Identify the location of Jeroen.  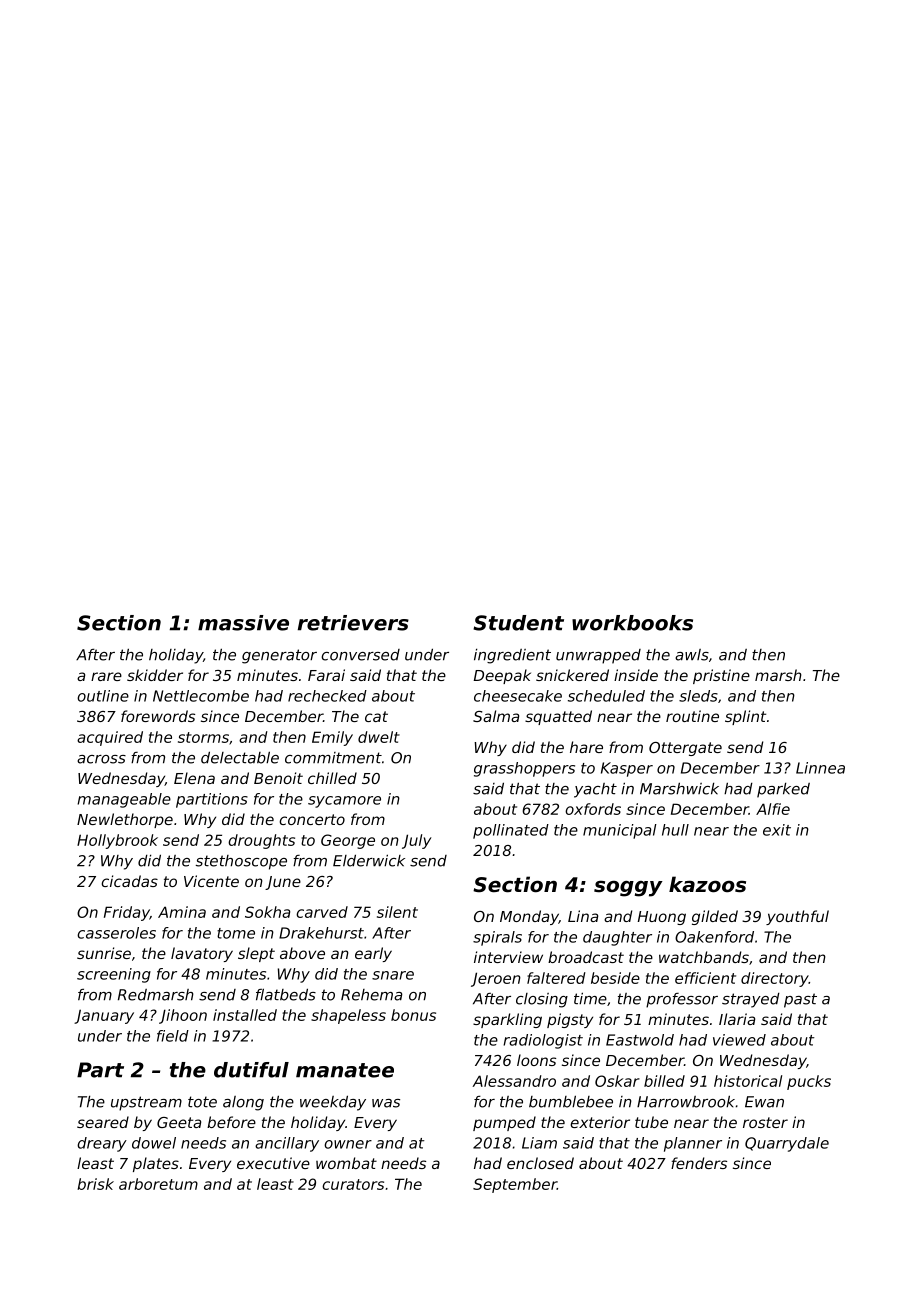
(496, 979).
